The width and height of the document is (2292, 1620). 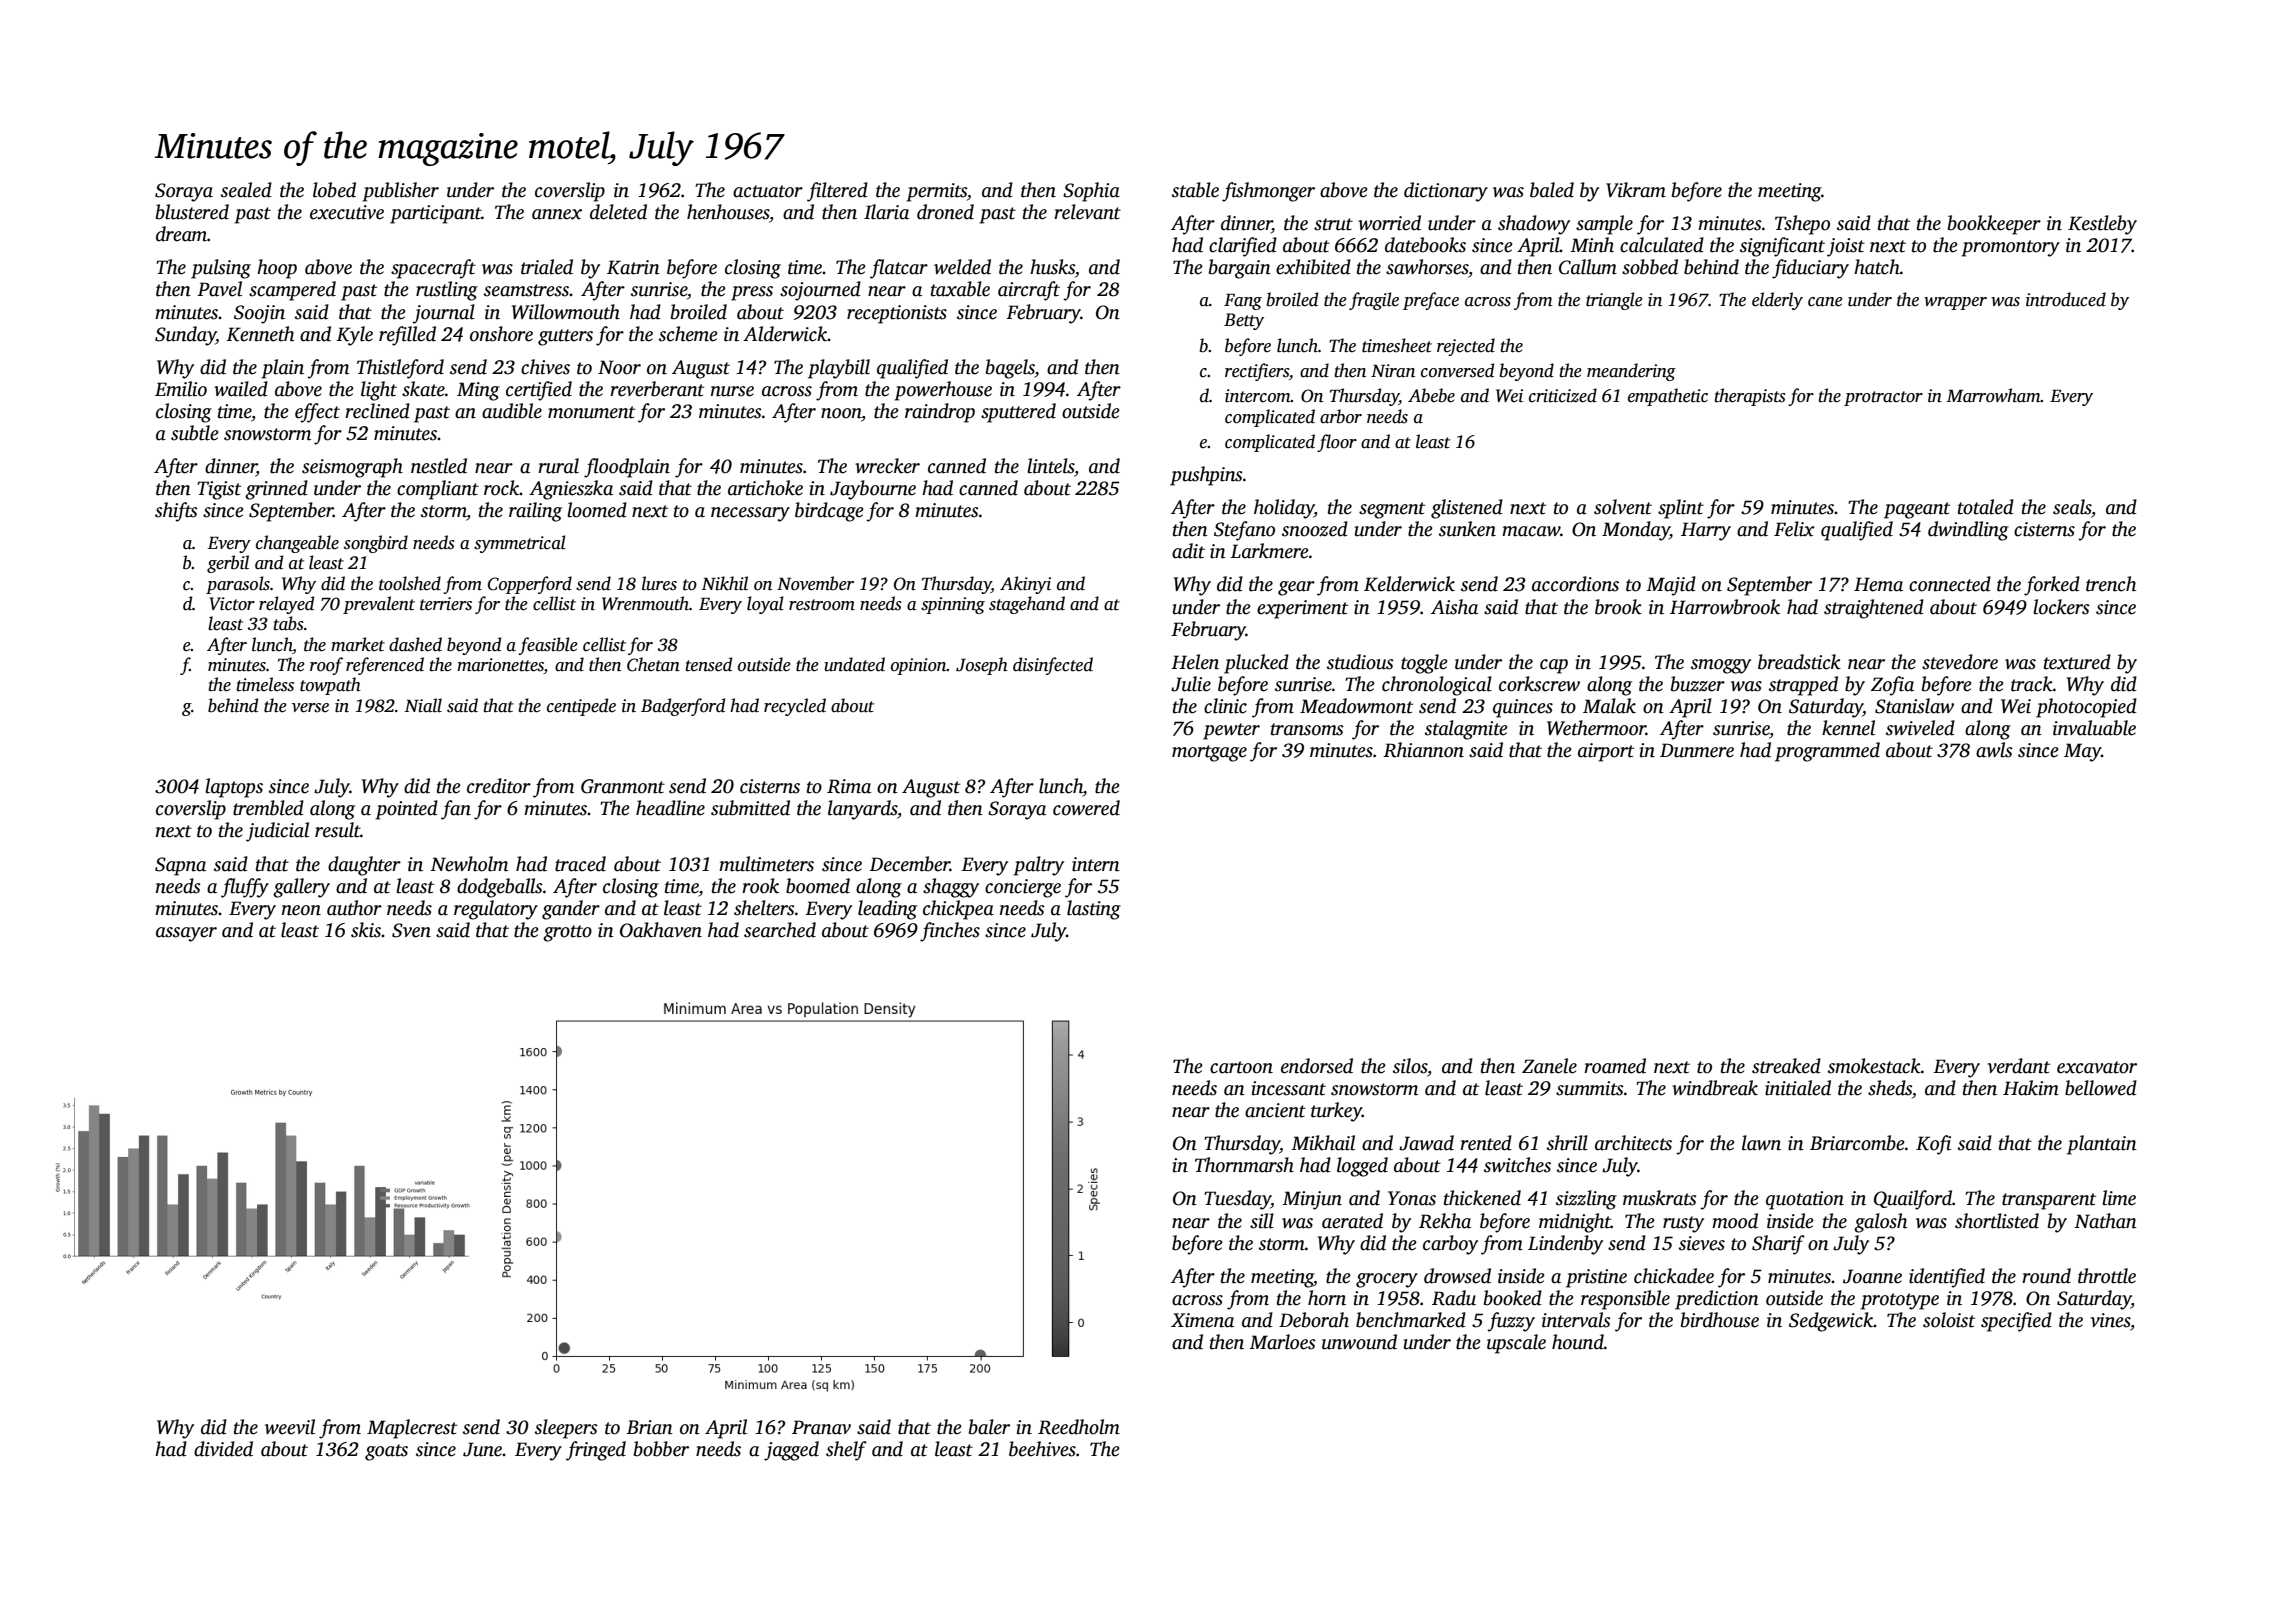 What do you see at coordinates (1994, 225) in the document?
I see `bookkeeper` at bounding box center [1994, 225].
